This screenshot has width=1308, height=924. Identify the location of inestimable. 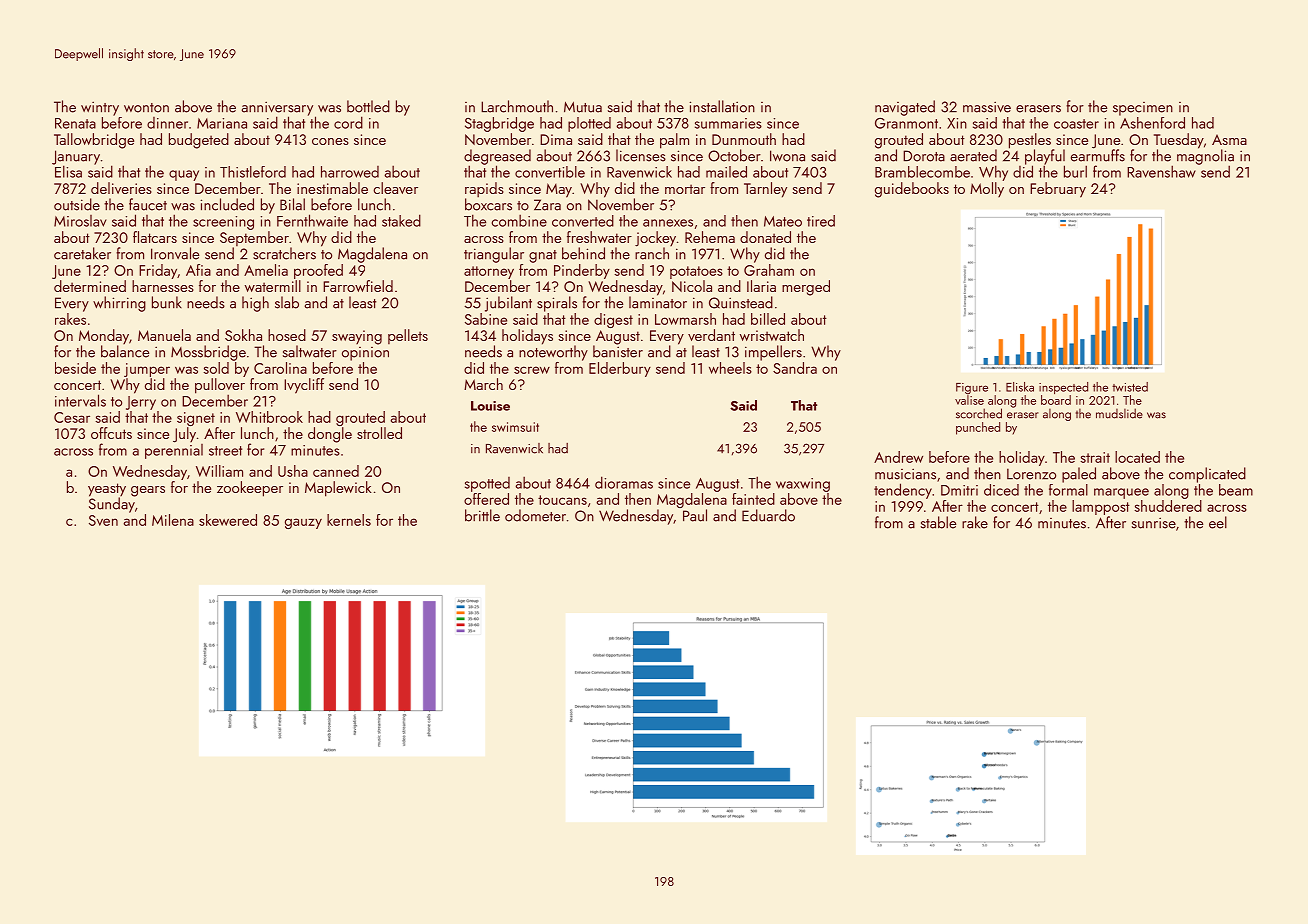
(332, 188).
